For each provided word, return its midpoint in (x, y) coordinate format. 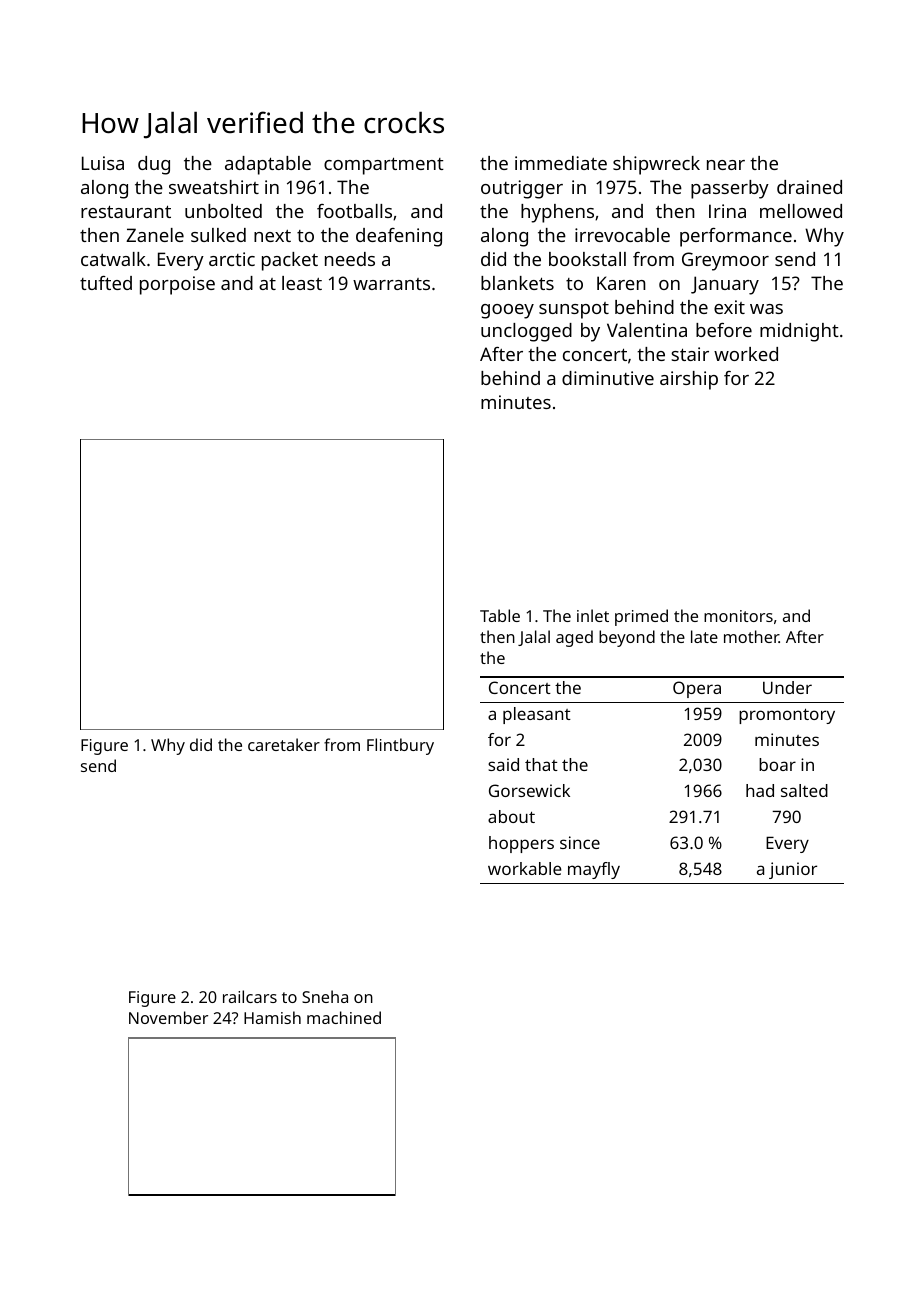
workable (525, 868)
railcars (250, 996)
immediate (561, 163)
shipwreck (656, 165)
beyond (627, 638)
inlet (593, 615)
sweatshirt (214, 187)
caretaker (284, 744)
